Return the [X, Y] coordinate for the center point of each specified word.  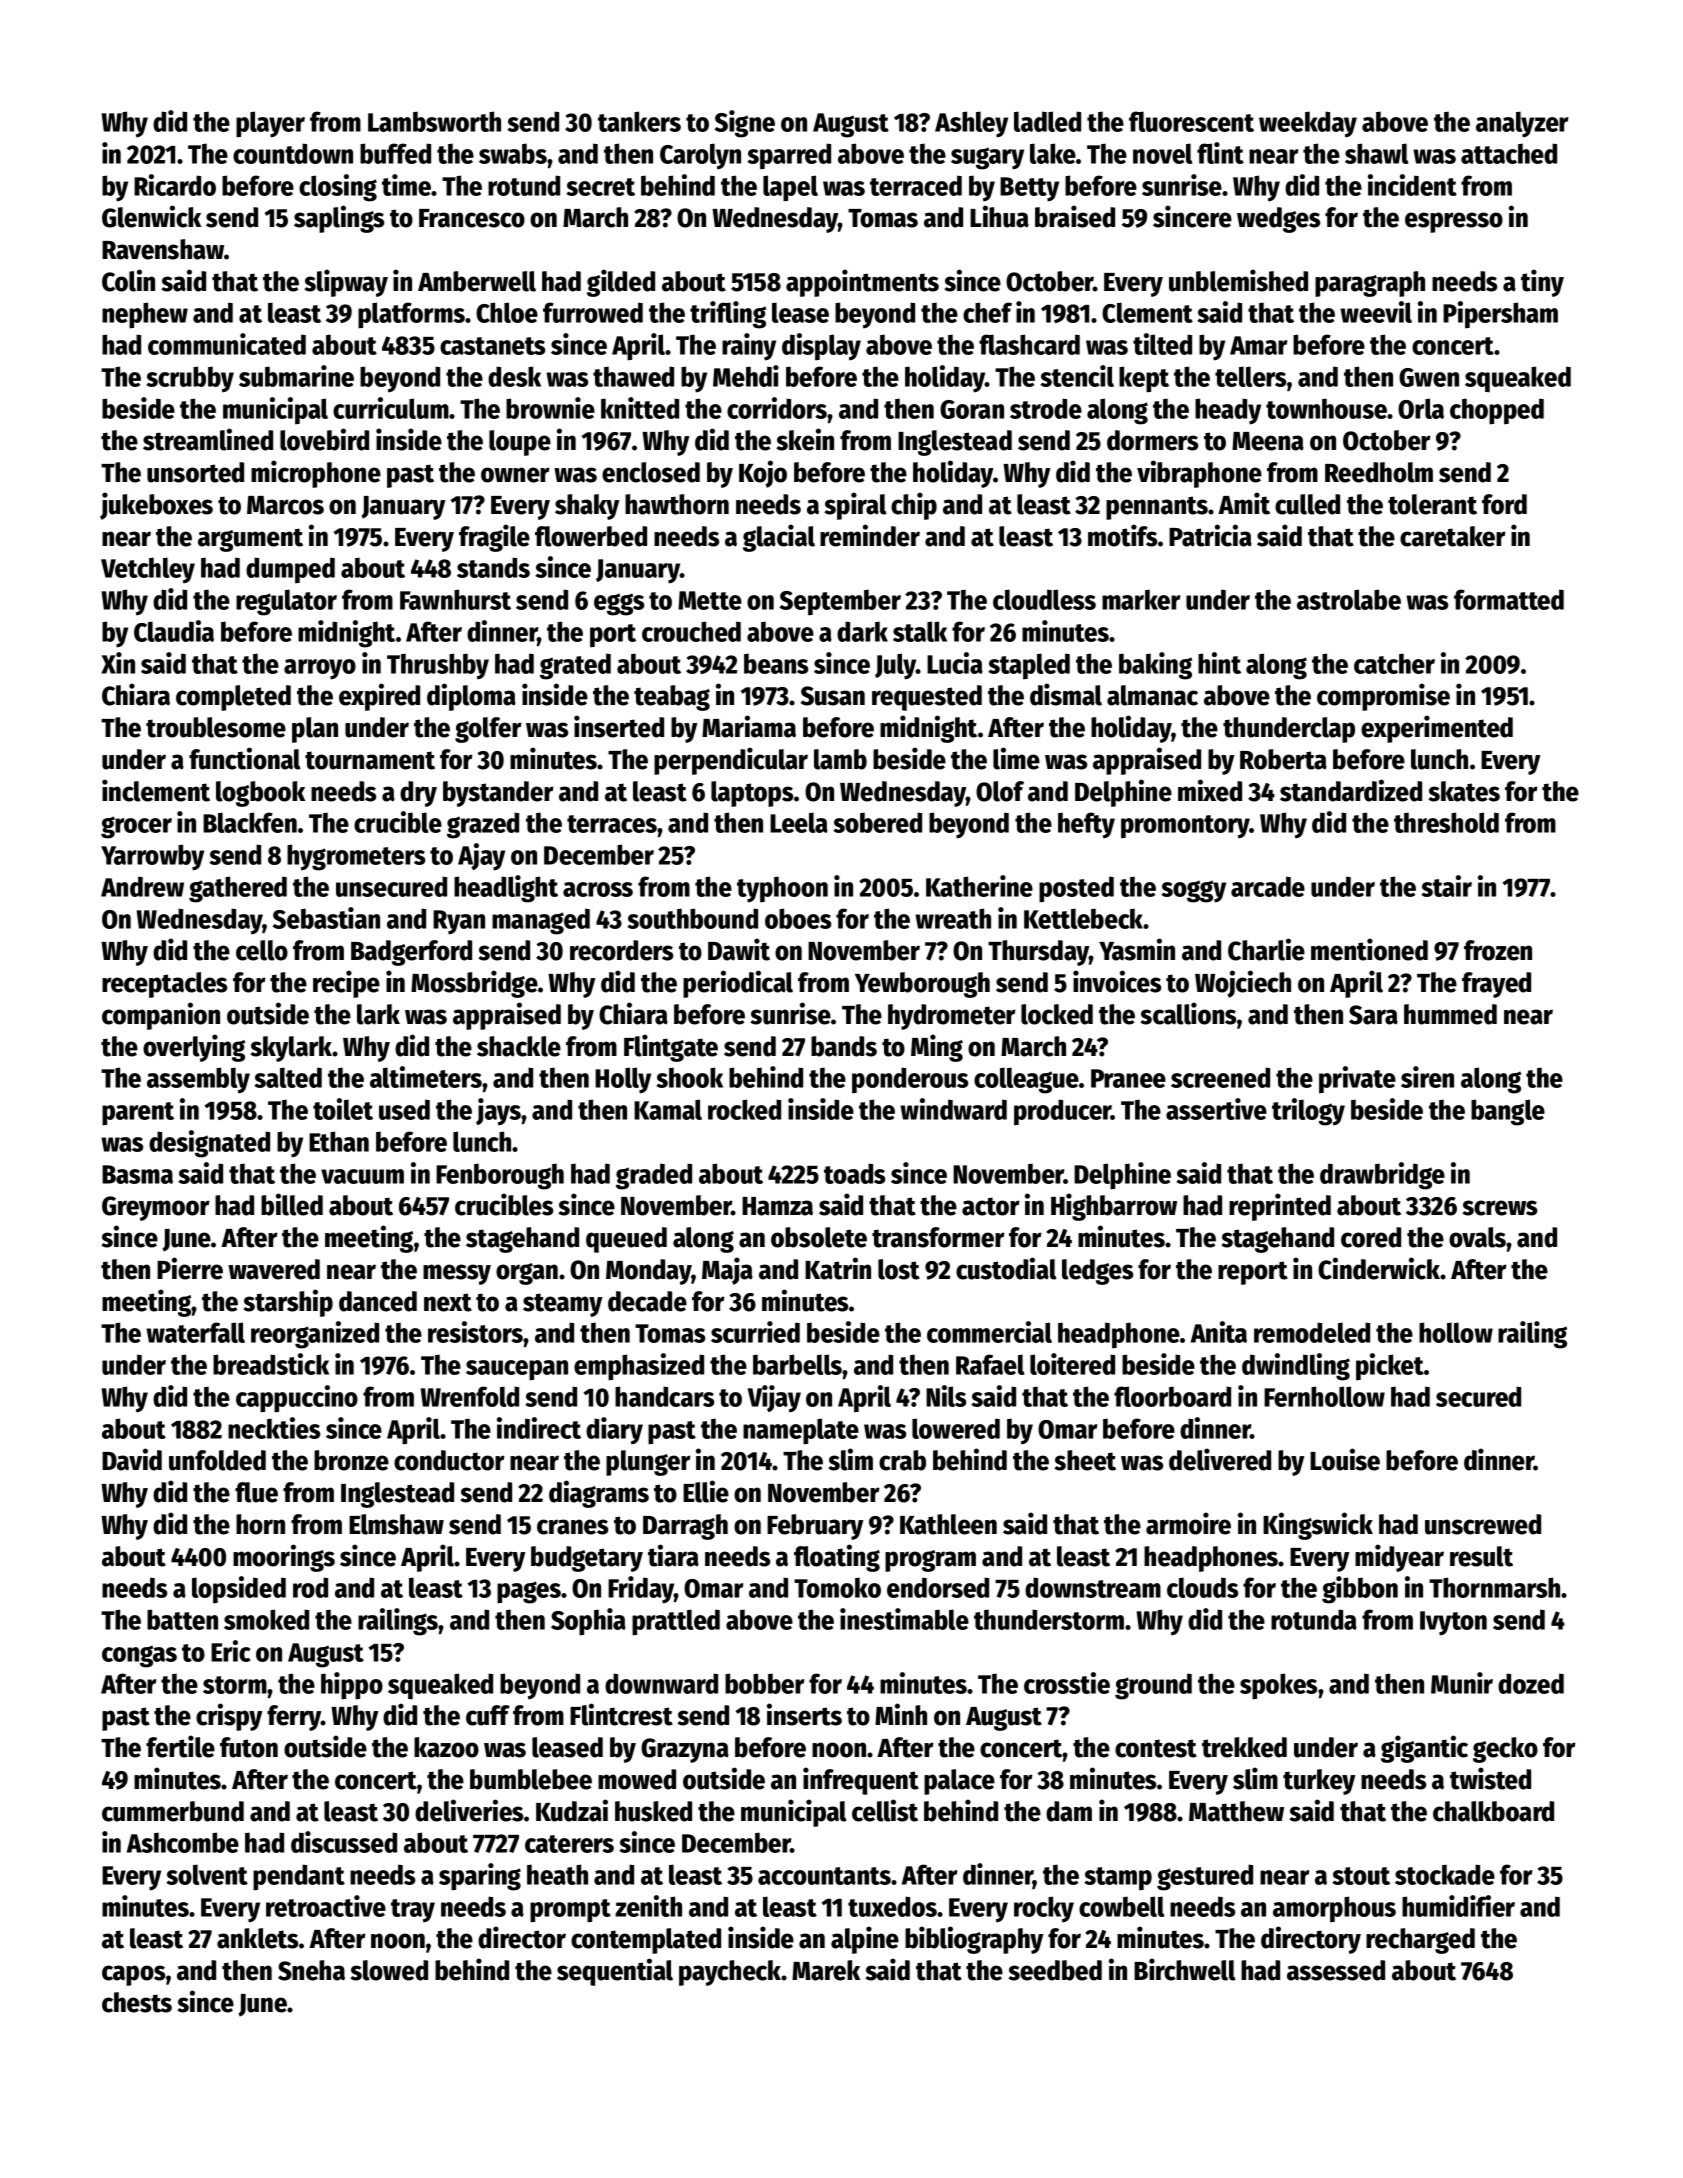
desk [514, 376]
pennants [1157, 508]
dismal [1066, 694]
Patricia [1210, 535]
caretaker [1453, 536]
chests [137, 2002]
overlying [194, 1048]
